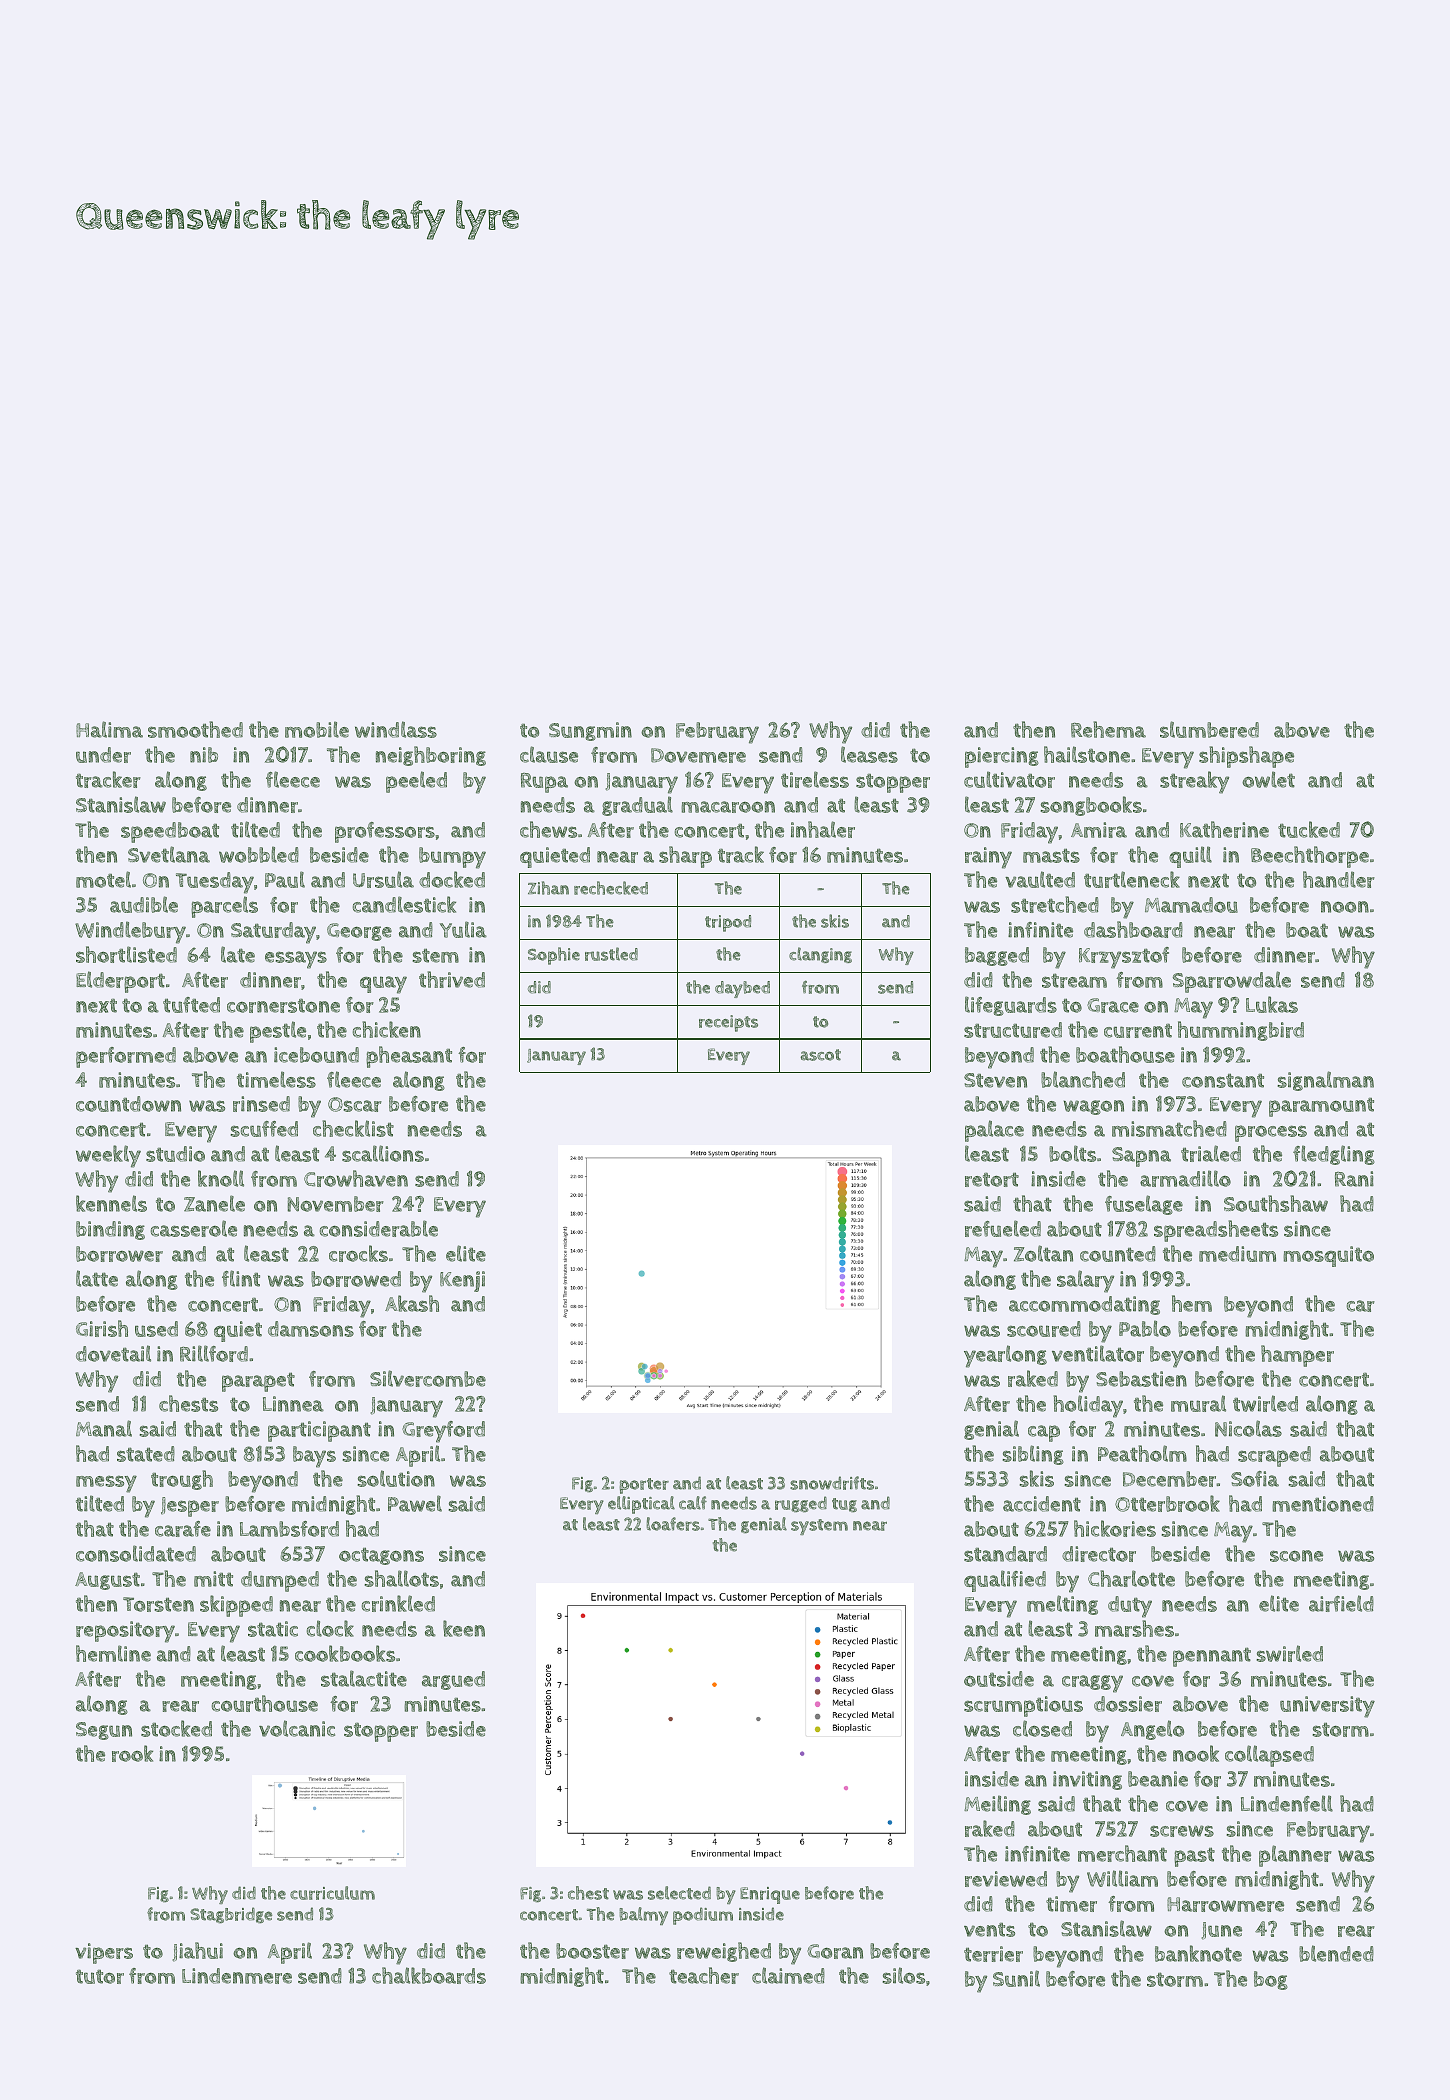  I want to click on rainy, so click(988, 858).
